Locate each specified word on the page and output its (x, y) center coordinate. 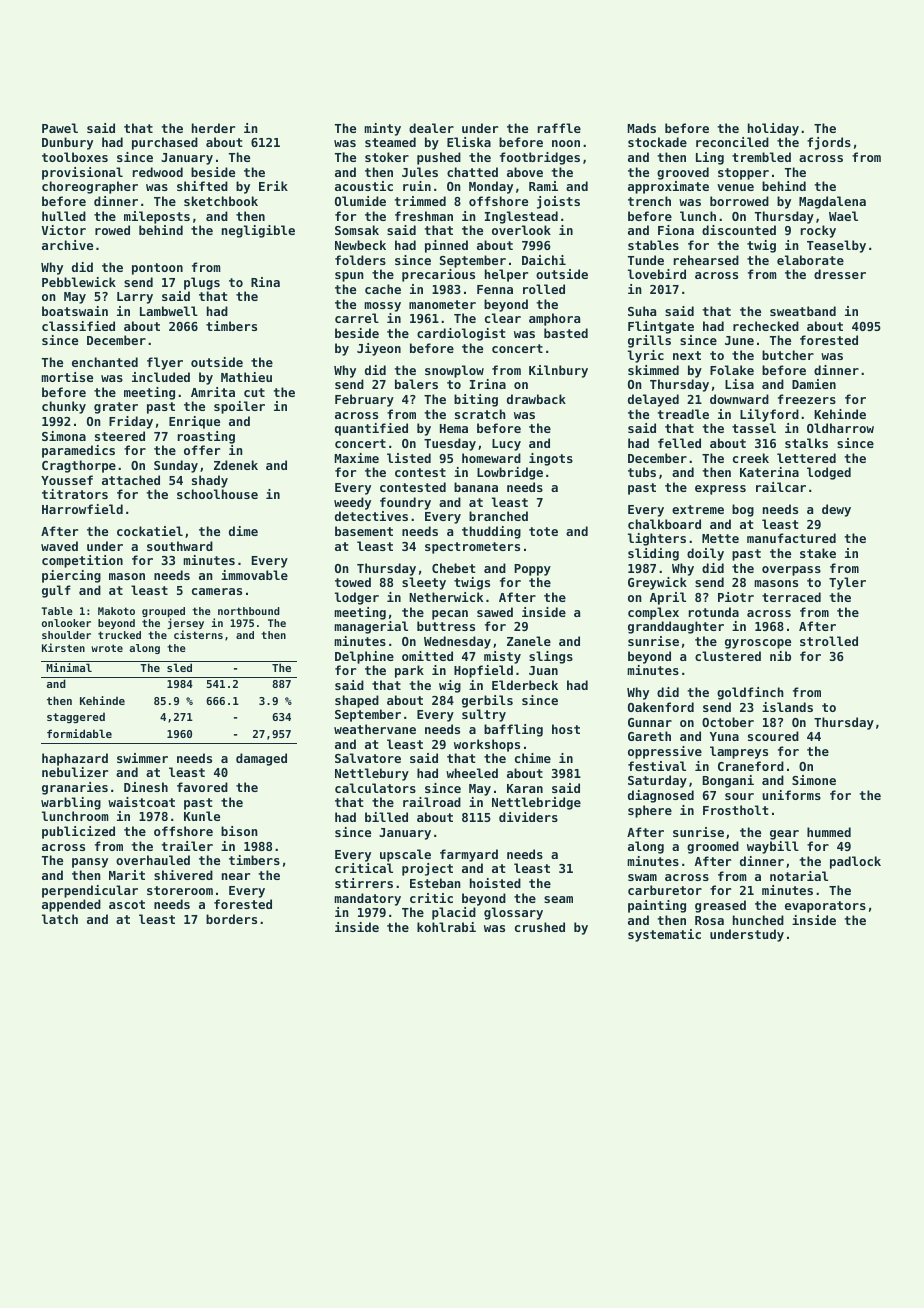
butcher (788, 355)
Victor (63, 230)
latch (60, 919)
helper (506, 275)
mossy (382, 307)
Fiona (676, 230)
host (566, 729)
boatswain (75, 311)
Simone (814, 780)
